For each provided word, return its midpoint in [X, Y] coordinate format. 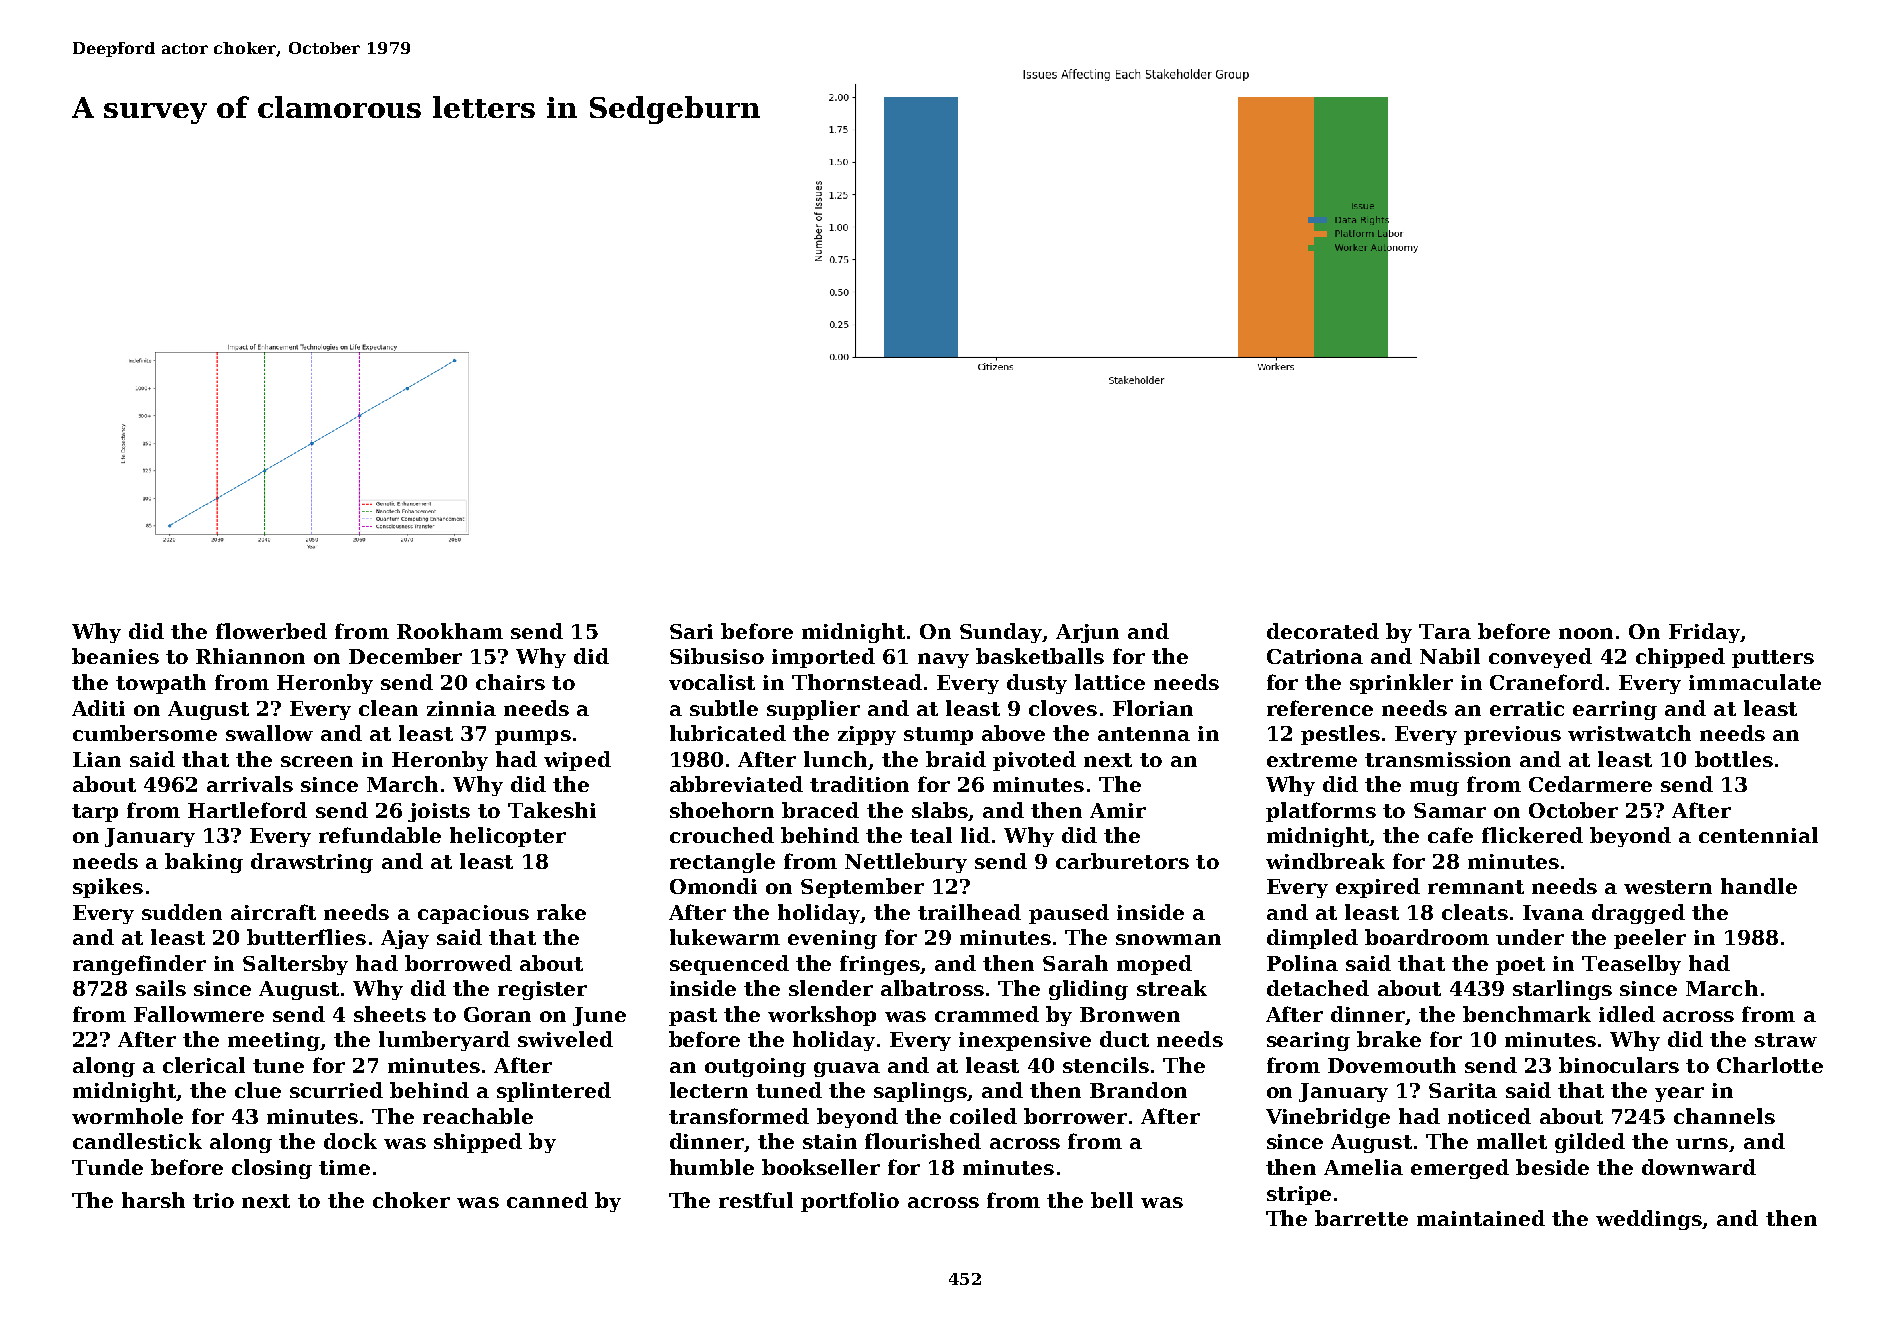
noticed [1489, 1116]
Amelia [1363, 1167]
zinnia [461, 708]
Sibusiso [717, 656]
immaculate [1755, 682]
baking [204, 863]
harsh [153, 1200]
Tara [1445, 631]
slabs [940, 810]
